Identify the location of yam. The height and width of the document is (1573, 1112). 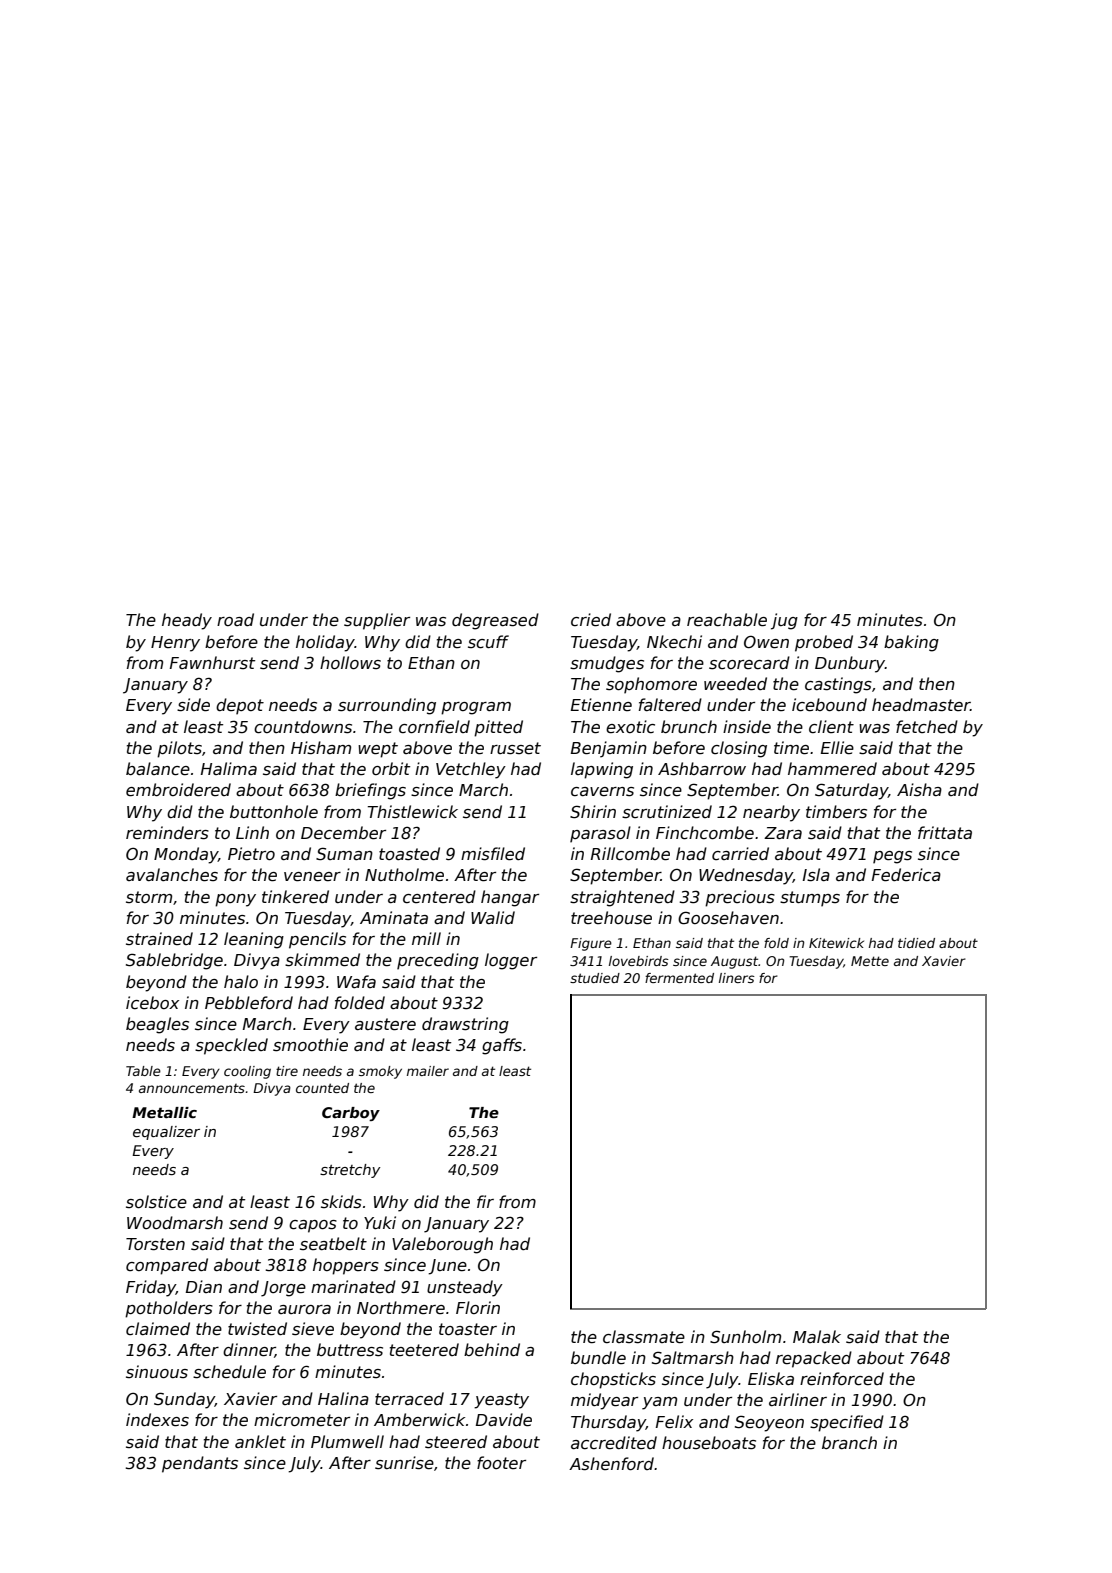
(659, 1403).
